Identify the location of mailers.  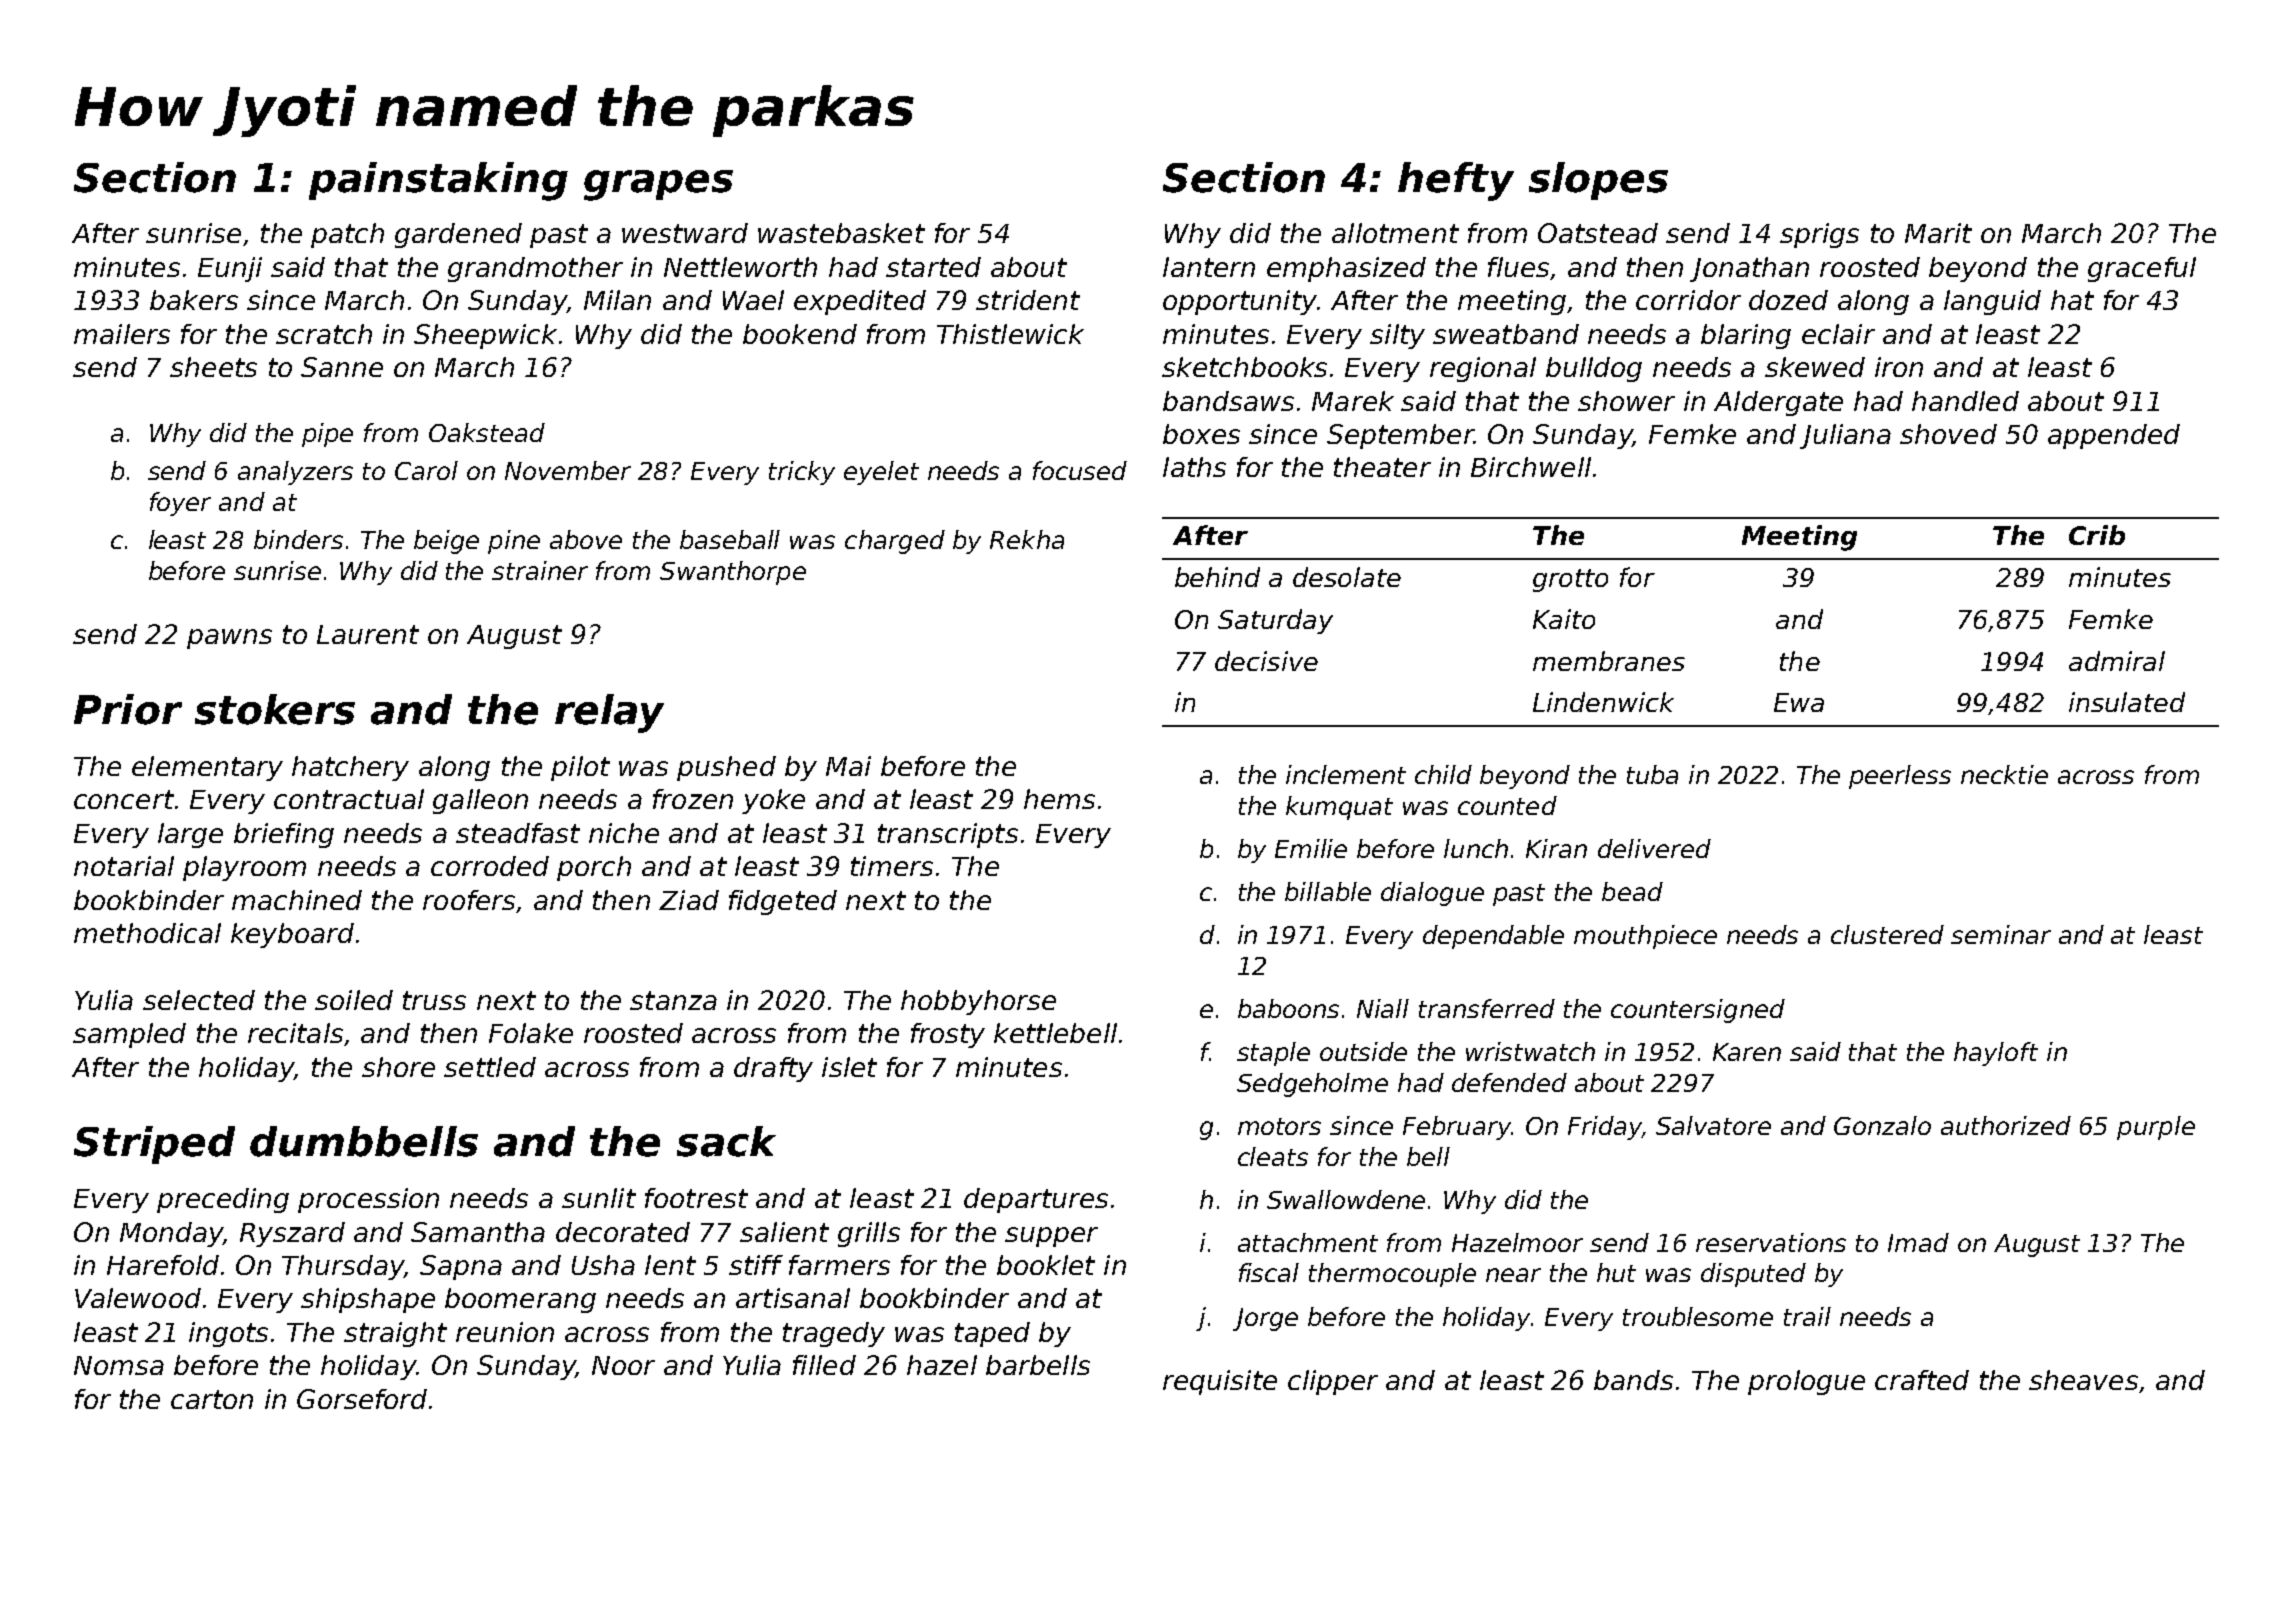
(122, 334).
